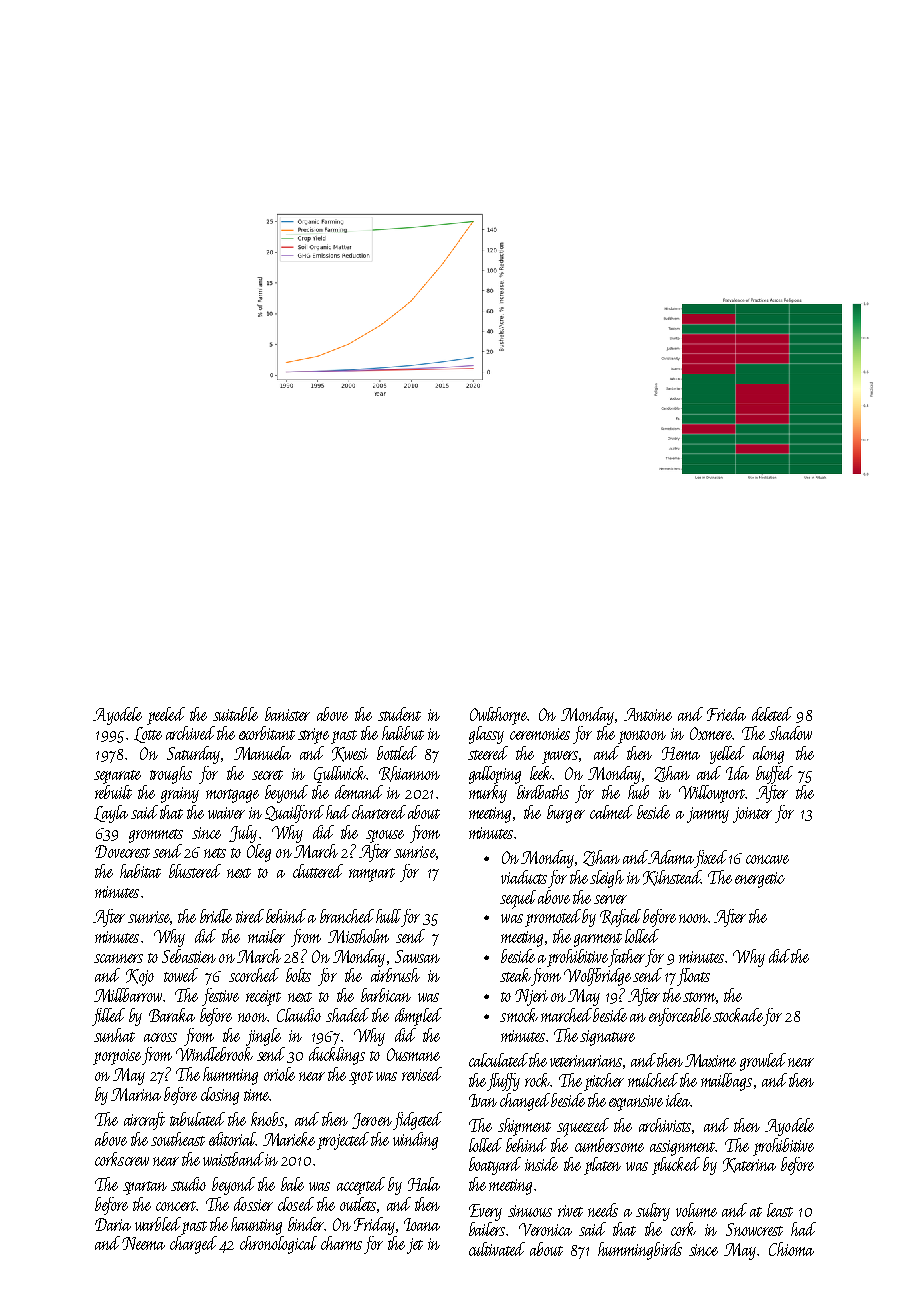 The height and width of the screenshot is (1316, 908). What do you see at coordinates (350, 754) in the screenshot?
I see `Kwesi` at bounding box center [350, 754].
